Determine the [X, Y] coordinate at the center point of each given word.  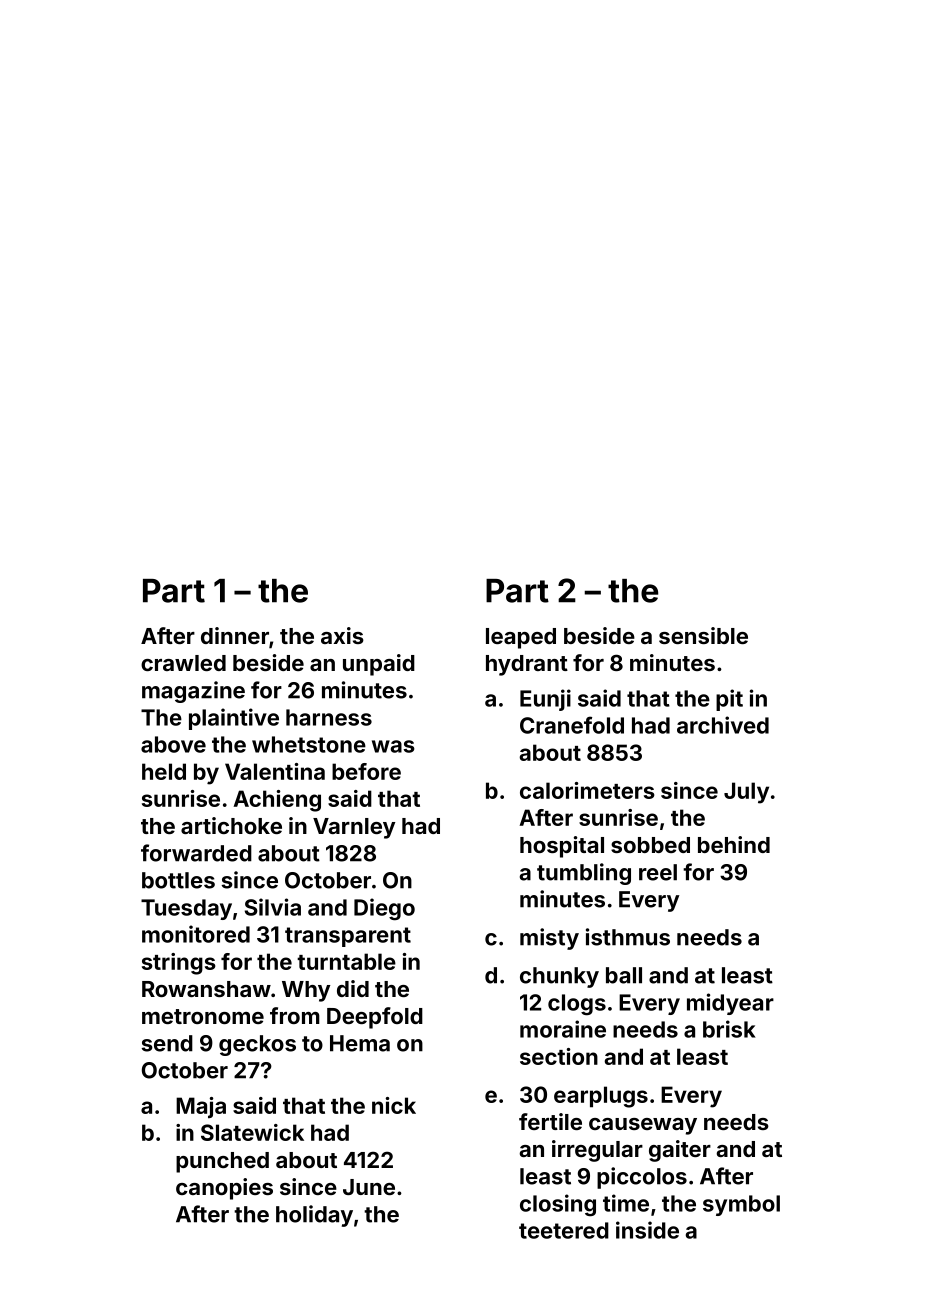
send [167, 1043]
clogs [577, 1005]
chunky [559, 977]
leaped [521, 638]
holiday [314, 1216]
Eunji [545, 700]
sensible [703, 635]
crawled [183, 663]
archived [723, 725]
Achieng [277, 801]
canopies [224, 1189]
